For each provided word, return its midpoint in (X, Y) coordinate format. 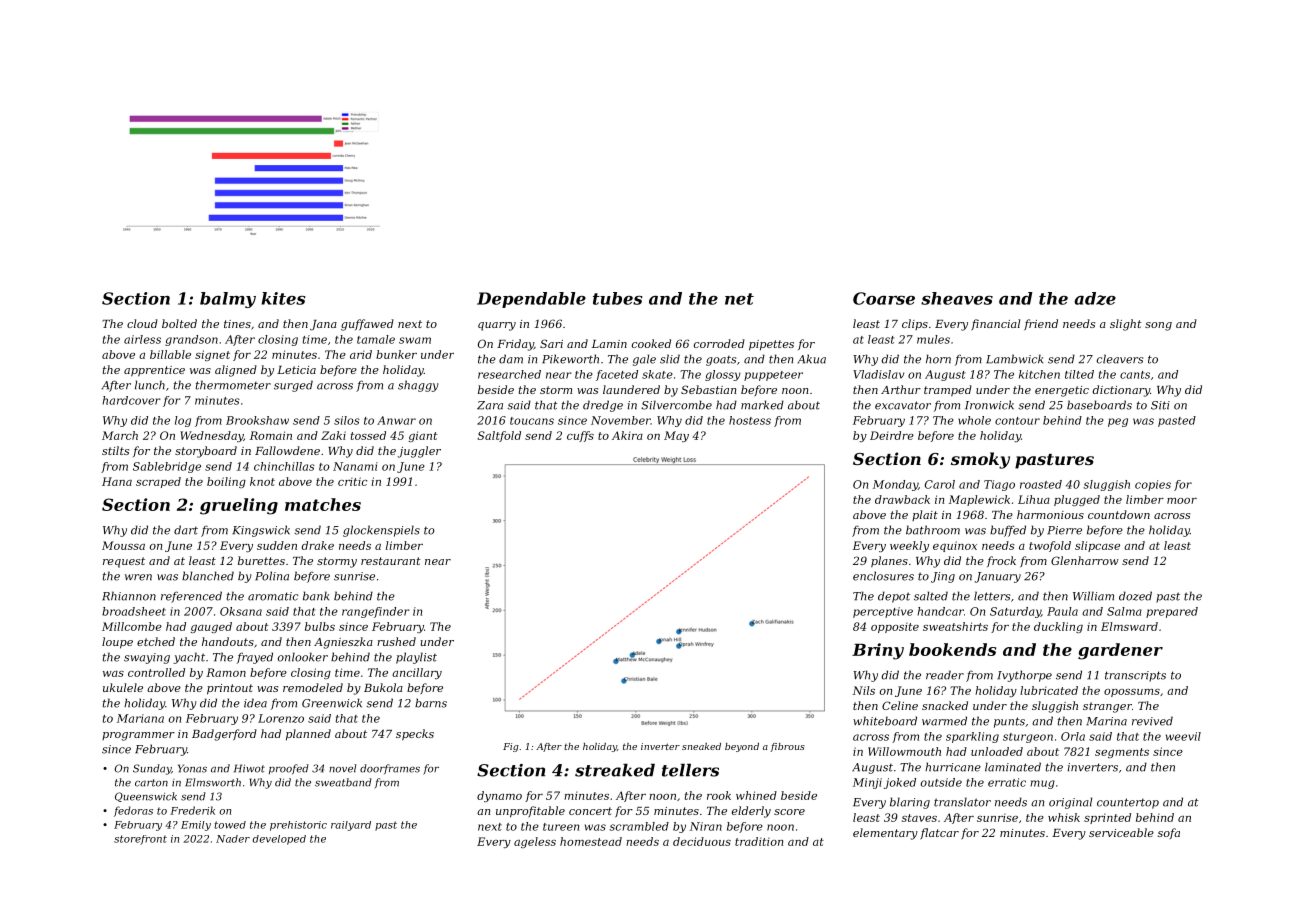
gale (644, 360)
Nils (864, 690)
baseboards (1099, 405)
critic (352, 481)
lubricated (1049, 690)
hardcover (131, 400)
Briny (878, 651)
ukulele (123, 687)
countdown (1119, 514)
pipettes (771, 345)
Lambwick (1014, 359)
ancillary (417, 673)
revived (1152, 721)
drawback (902, 499)
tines (237, 324)
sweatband (343, 782)
